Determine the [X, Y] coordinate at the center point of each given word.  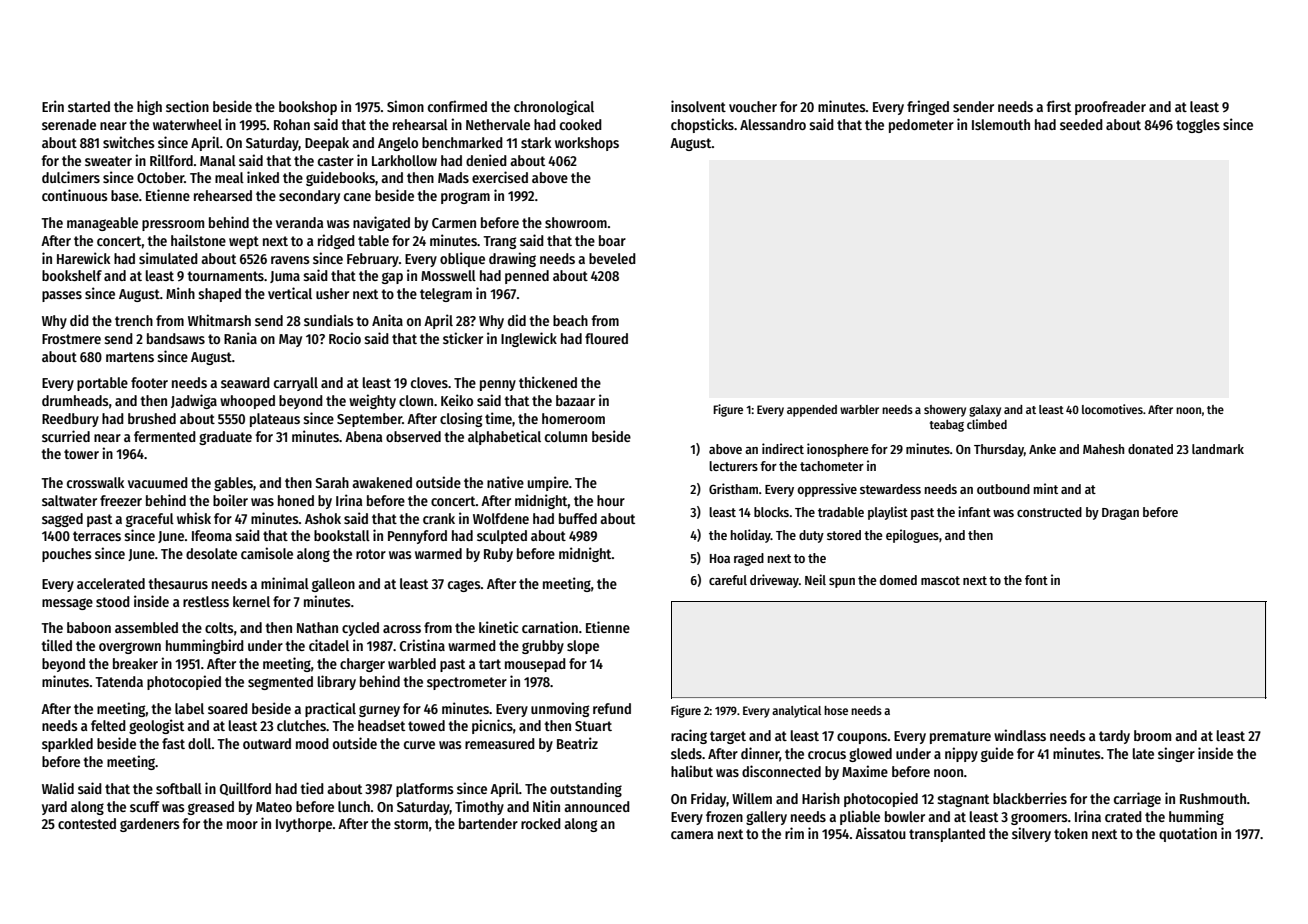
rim [794, 833]
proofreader [1110, 108]
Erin [53, 106]
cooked [581, 124]
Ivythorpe [304, 825]
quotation [1188, 834]
